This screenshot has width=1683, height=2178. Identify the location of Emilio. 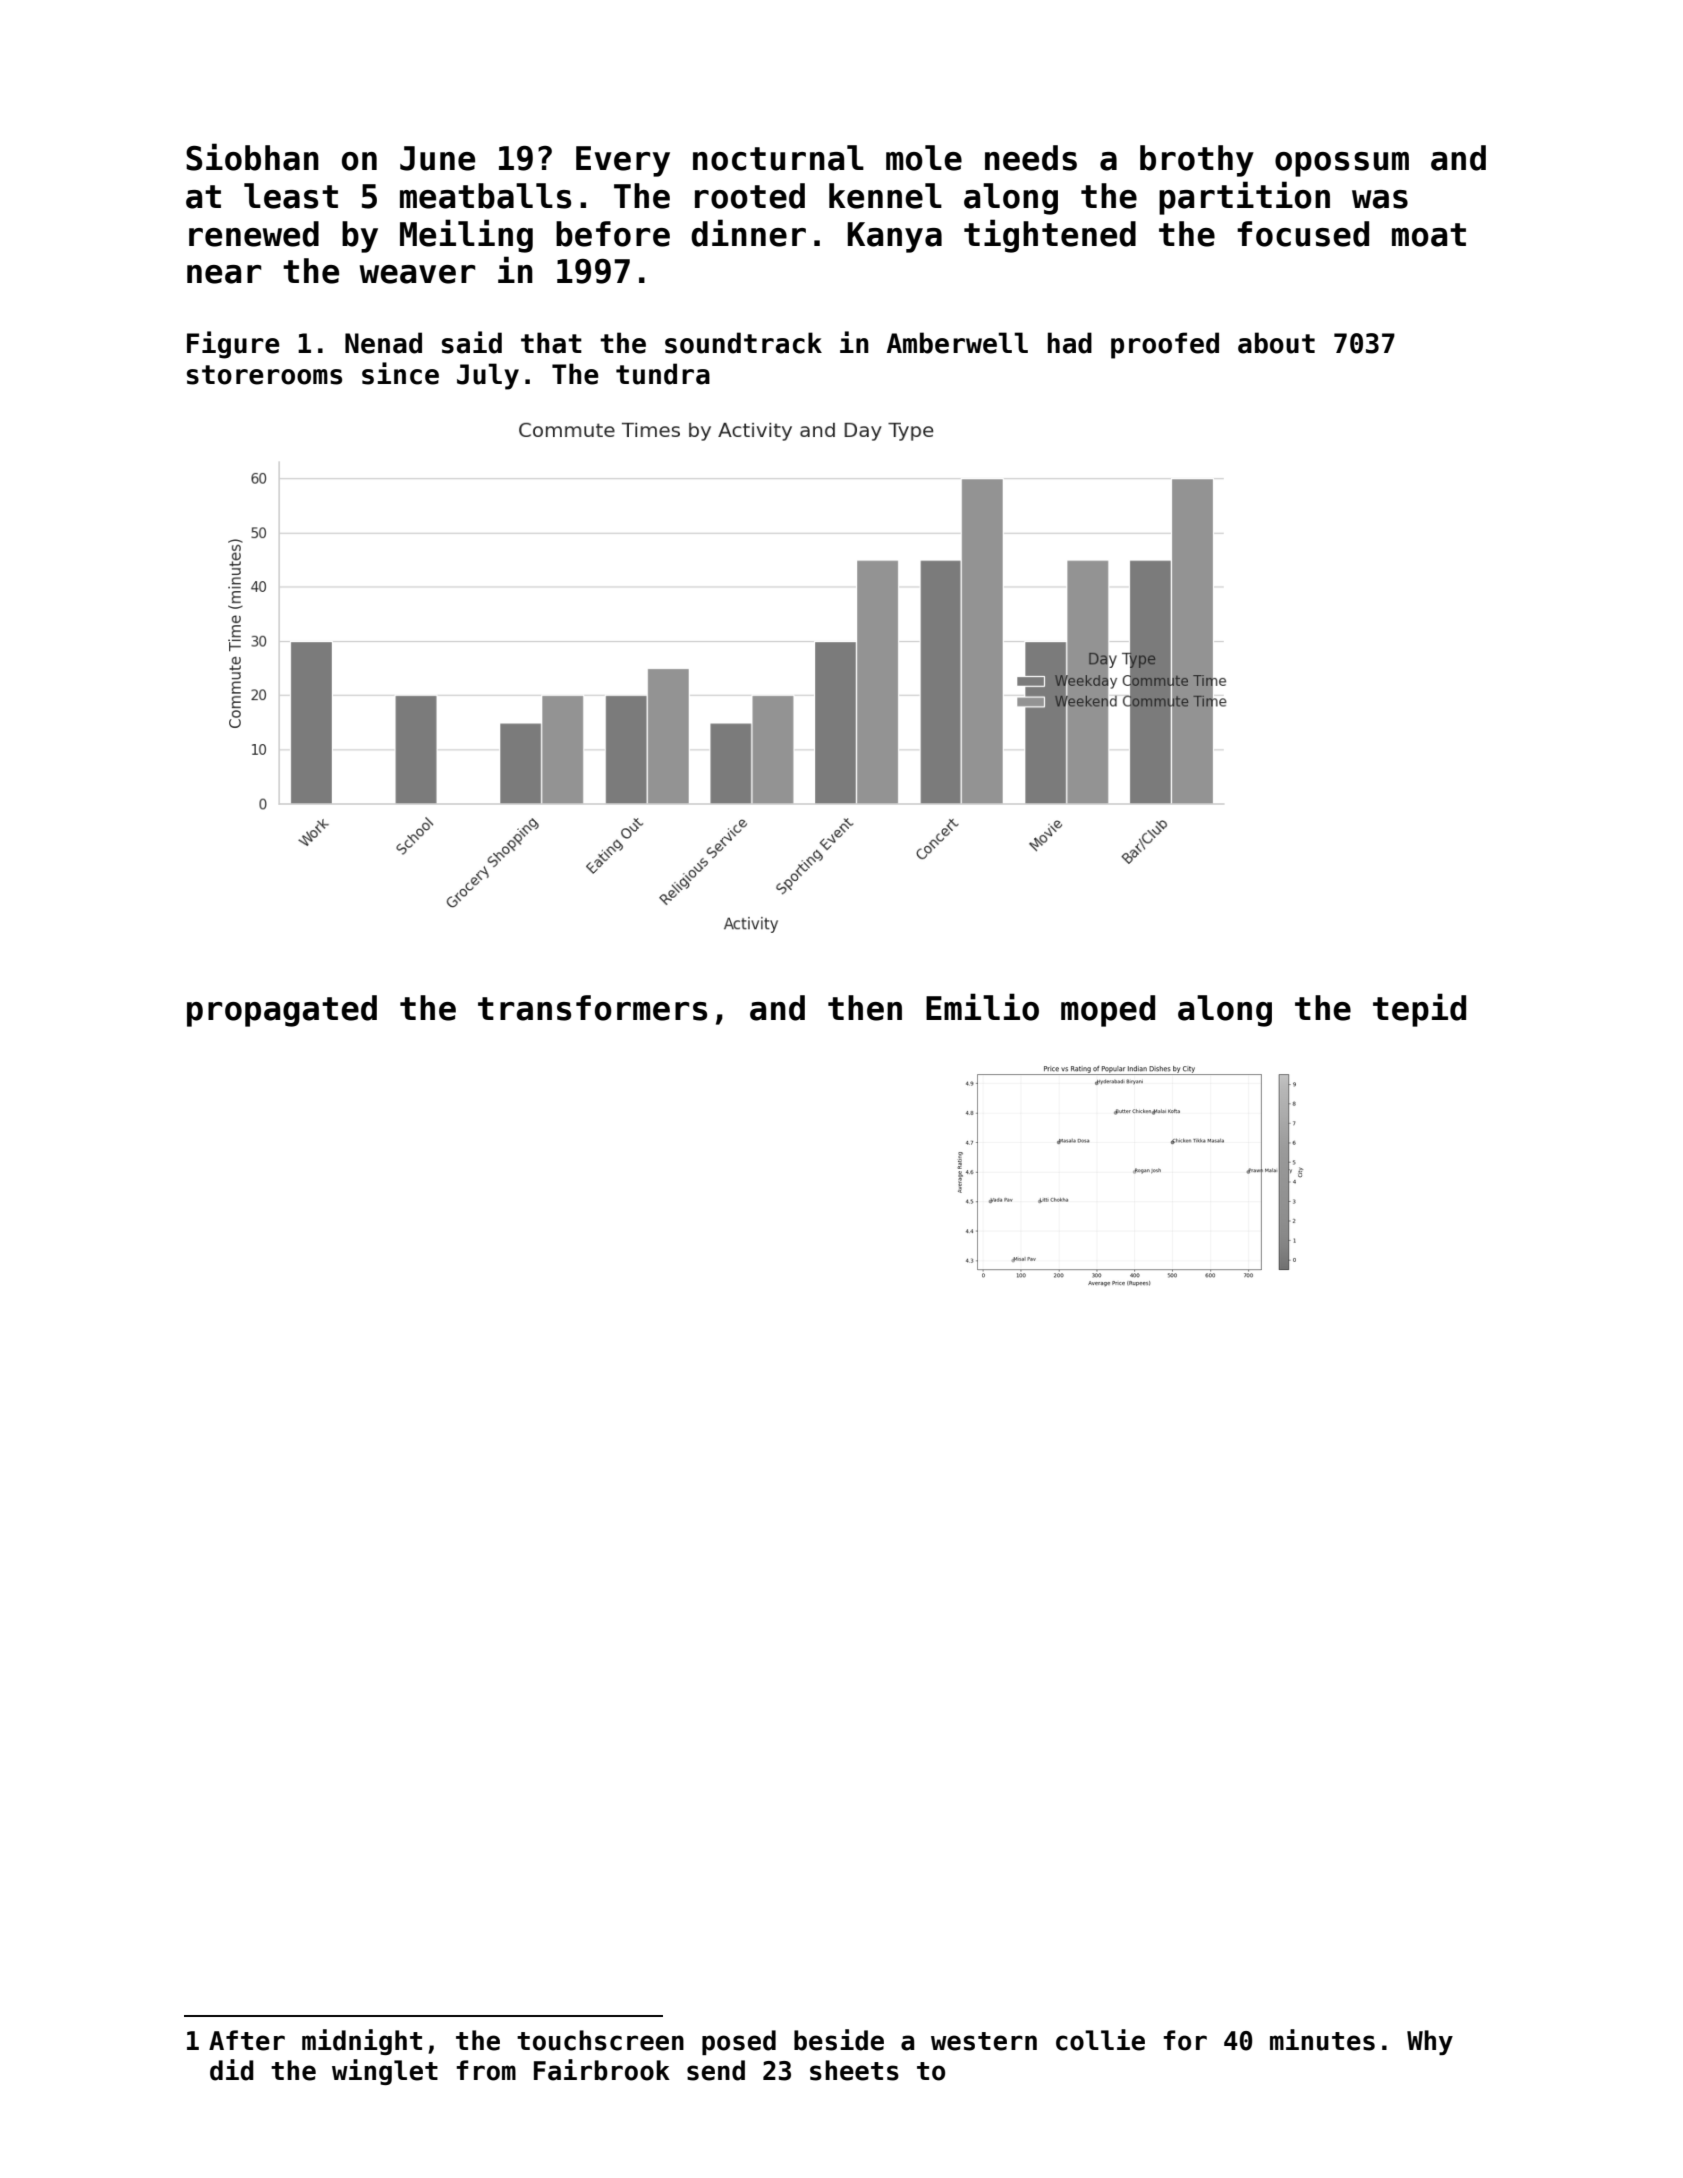
(982, 1007).
